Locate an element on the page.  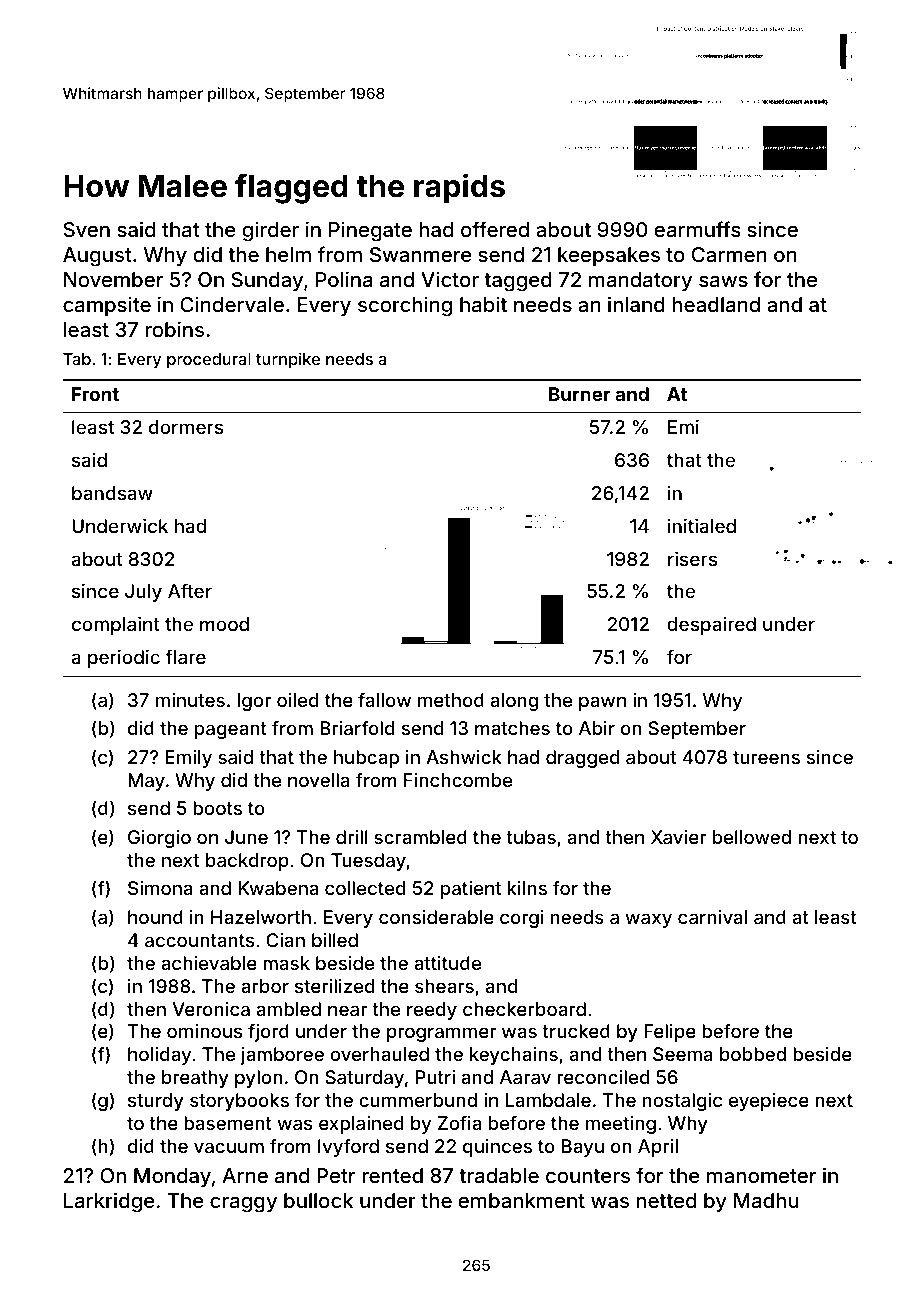
matches is located at coordinates (512, 728).
